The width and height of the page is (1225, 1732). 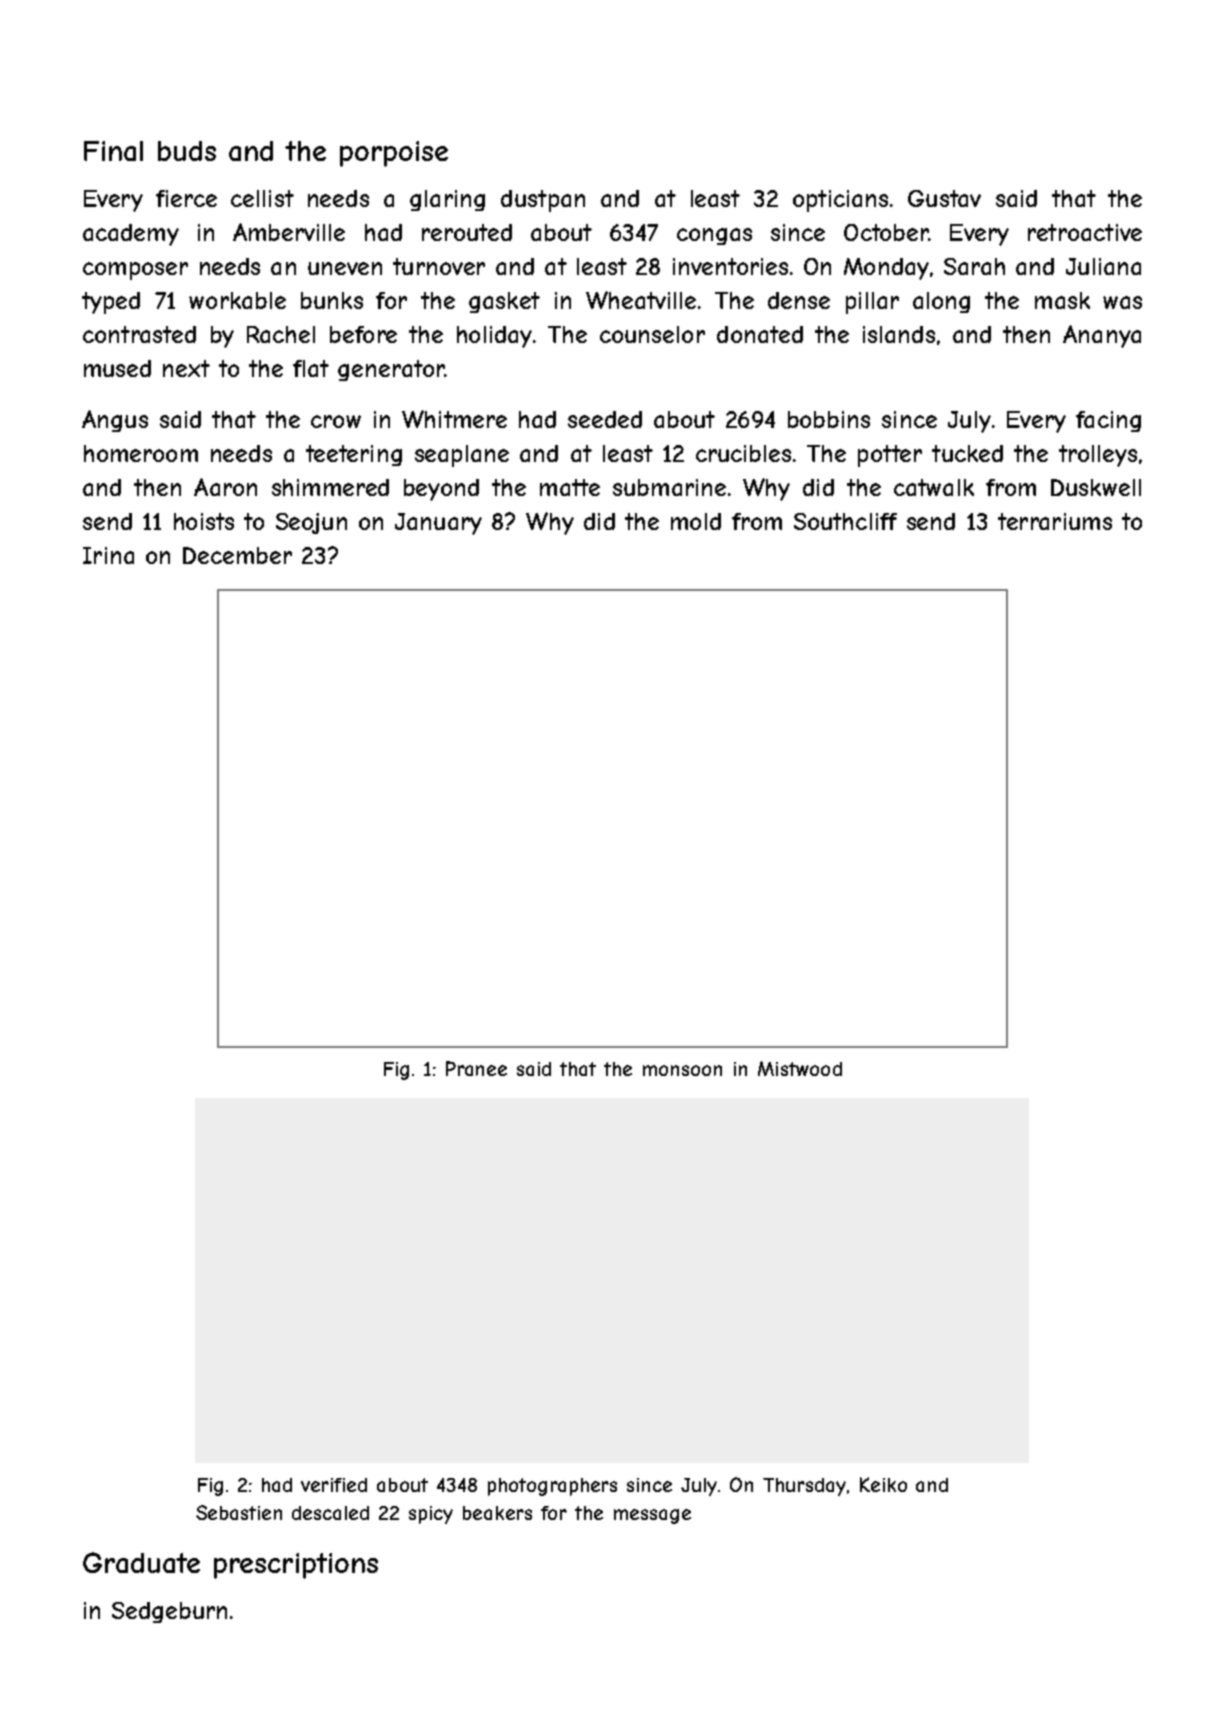 I want to click on buds, so click(x=187, y=151).
